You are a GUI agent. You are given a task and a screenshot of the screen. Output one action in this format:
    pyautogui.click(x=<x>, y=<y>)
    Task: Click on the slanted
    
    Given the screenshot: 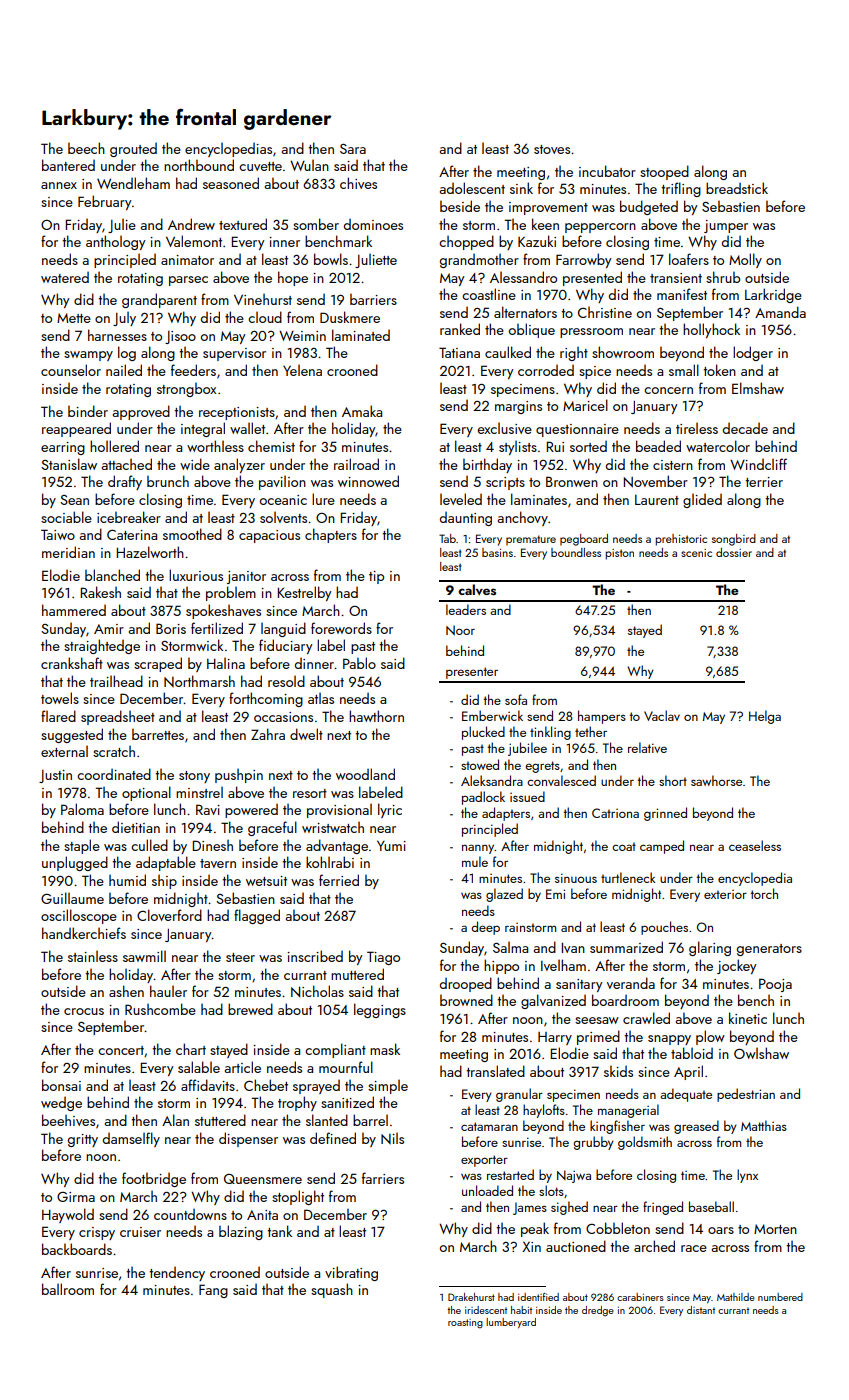 What is the action you would take?
    pyautogui.click(x=327, y=1120)
